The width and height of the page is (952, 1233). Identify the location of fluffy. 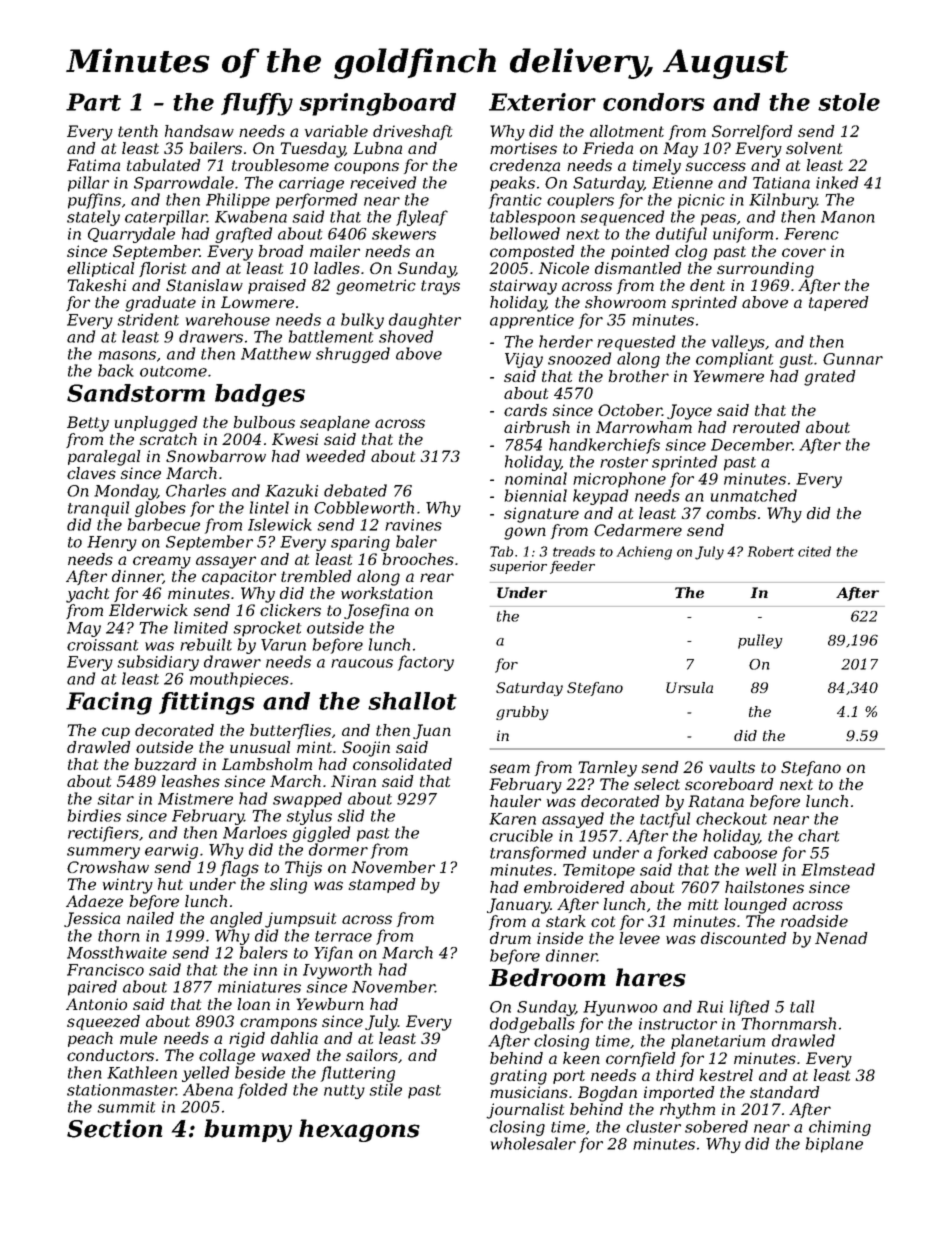
(257, 104).
